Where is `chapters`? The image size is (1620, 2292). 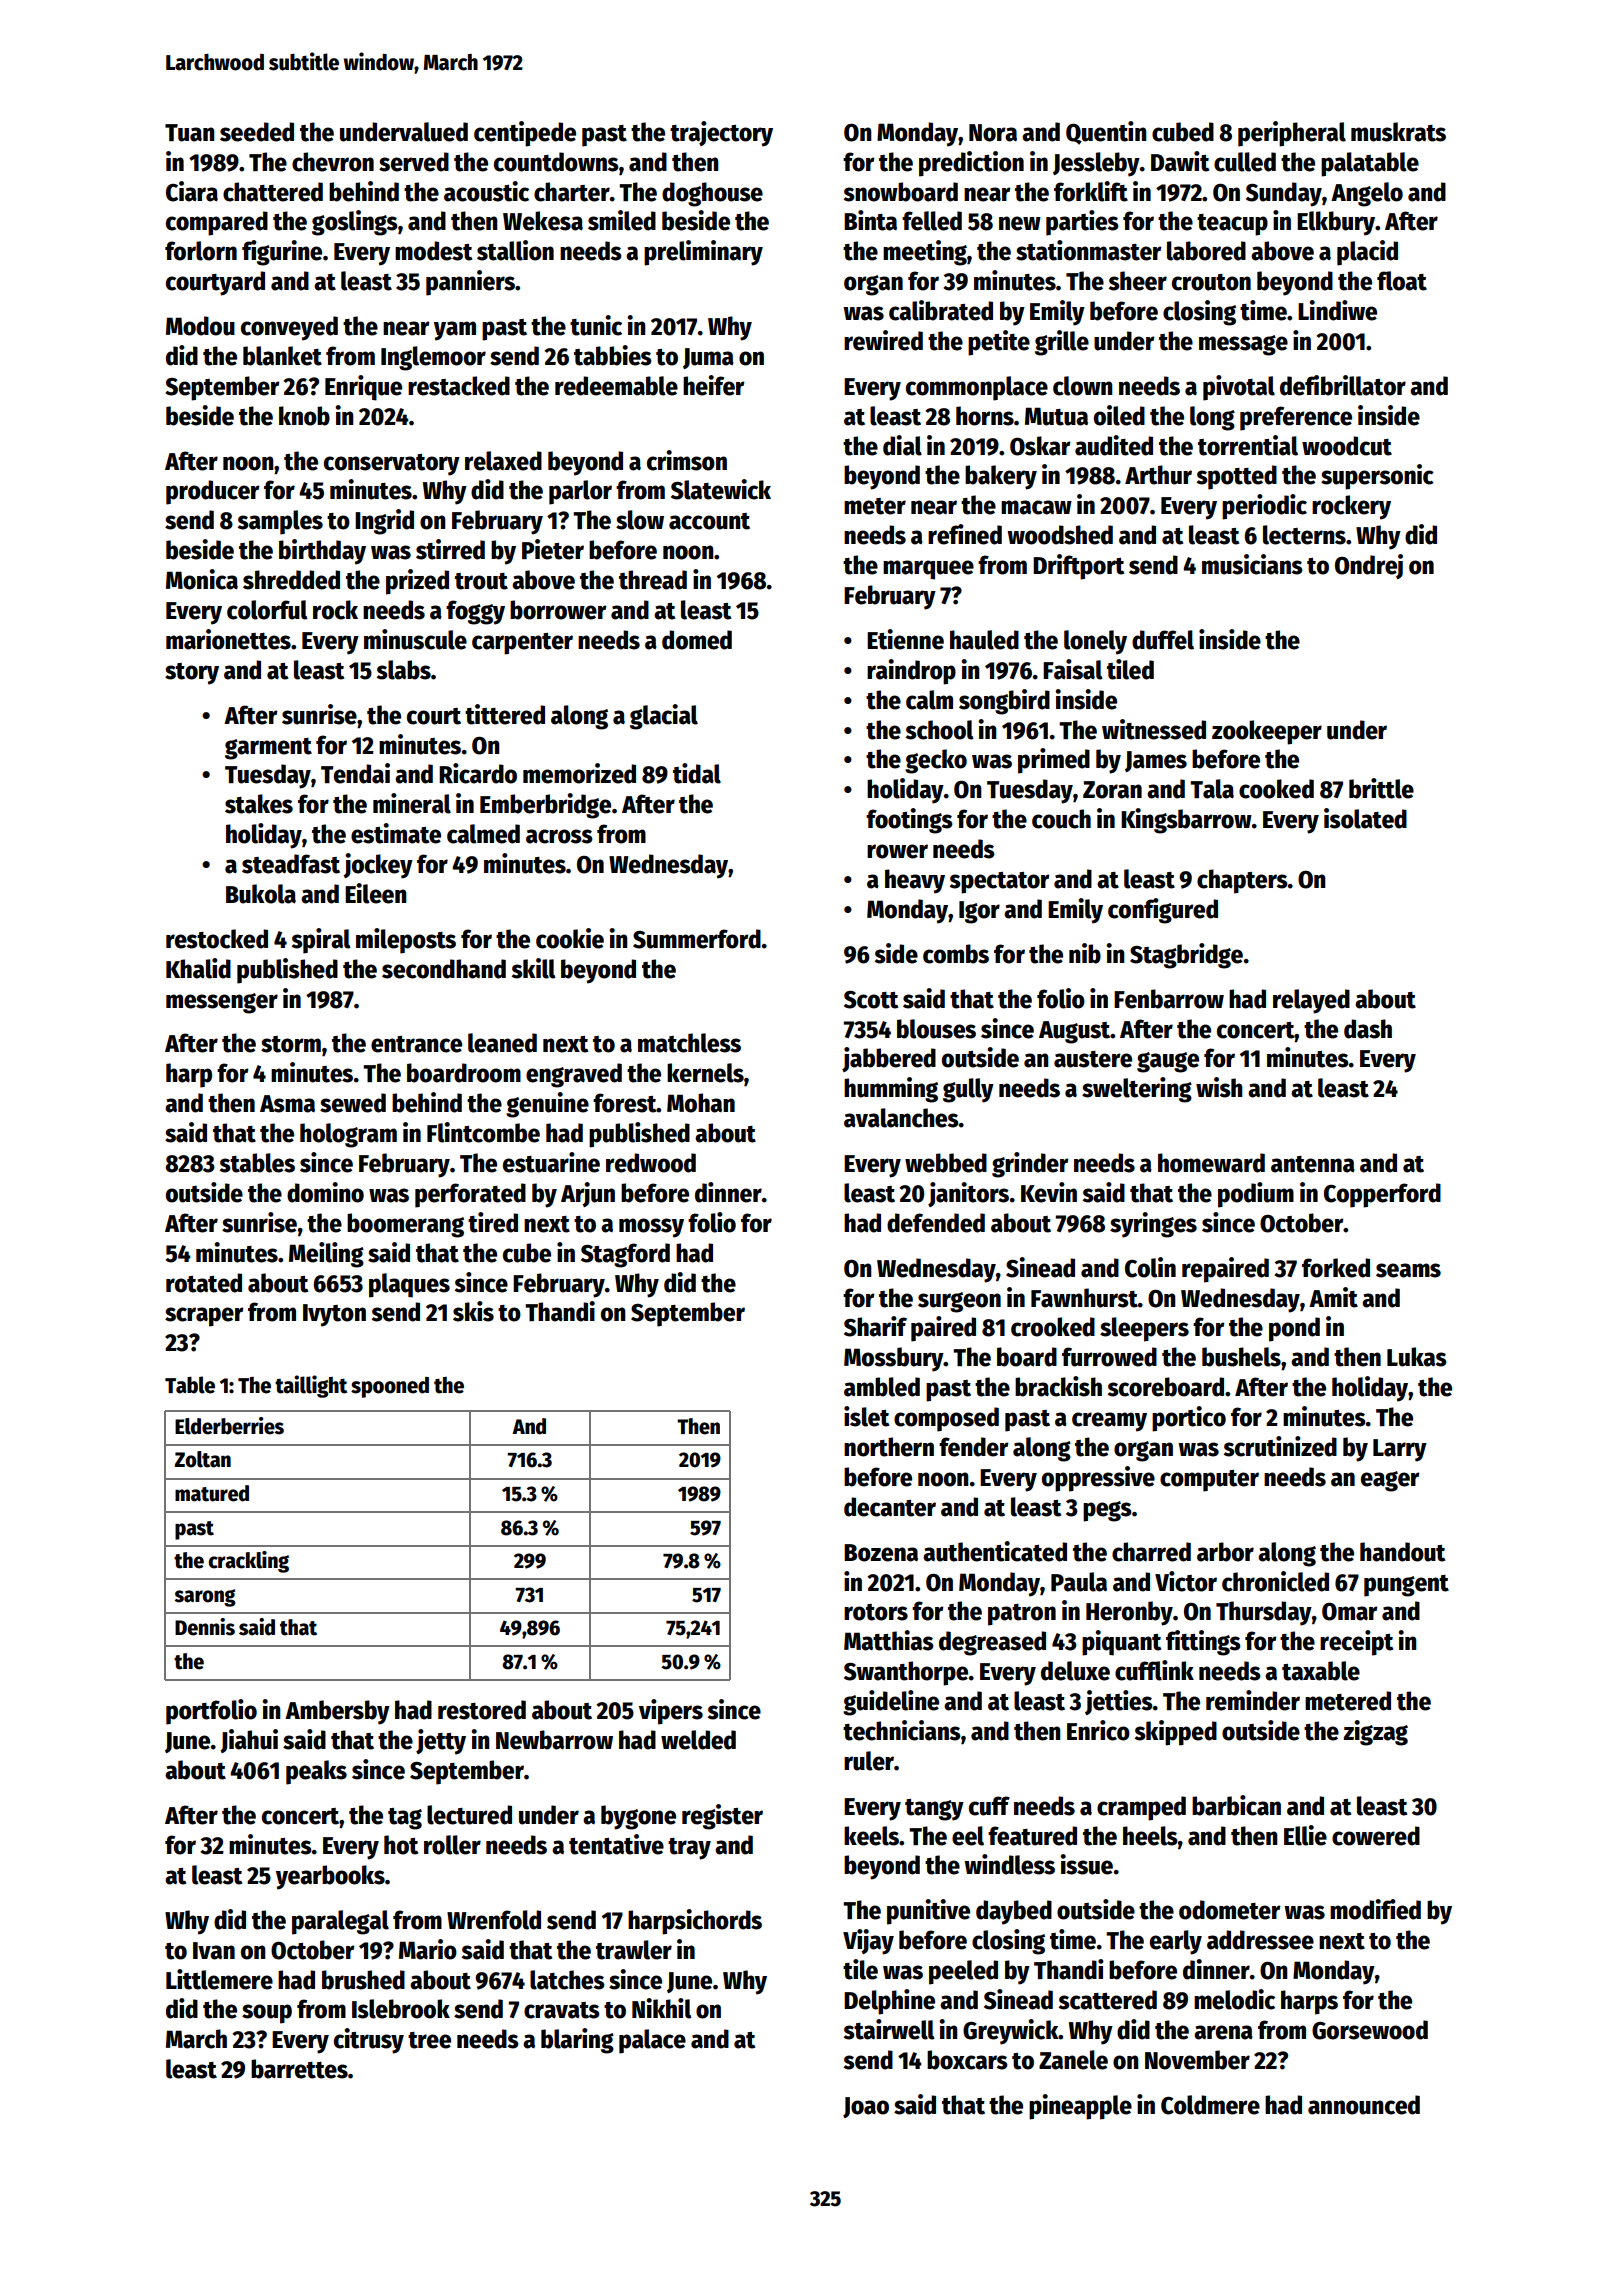 chapters is located at coordinates (1242, 881).
